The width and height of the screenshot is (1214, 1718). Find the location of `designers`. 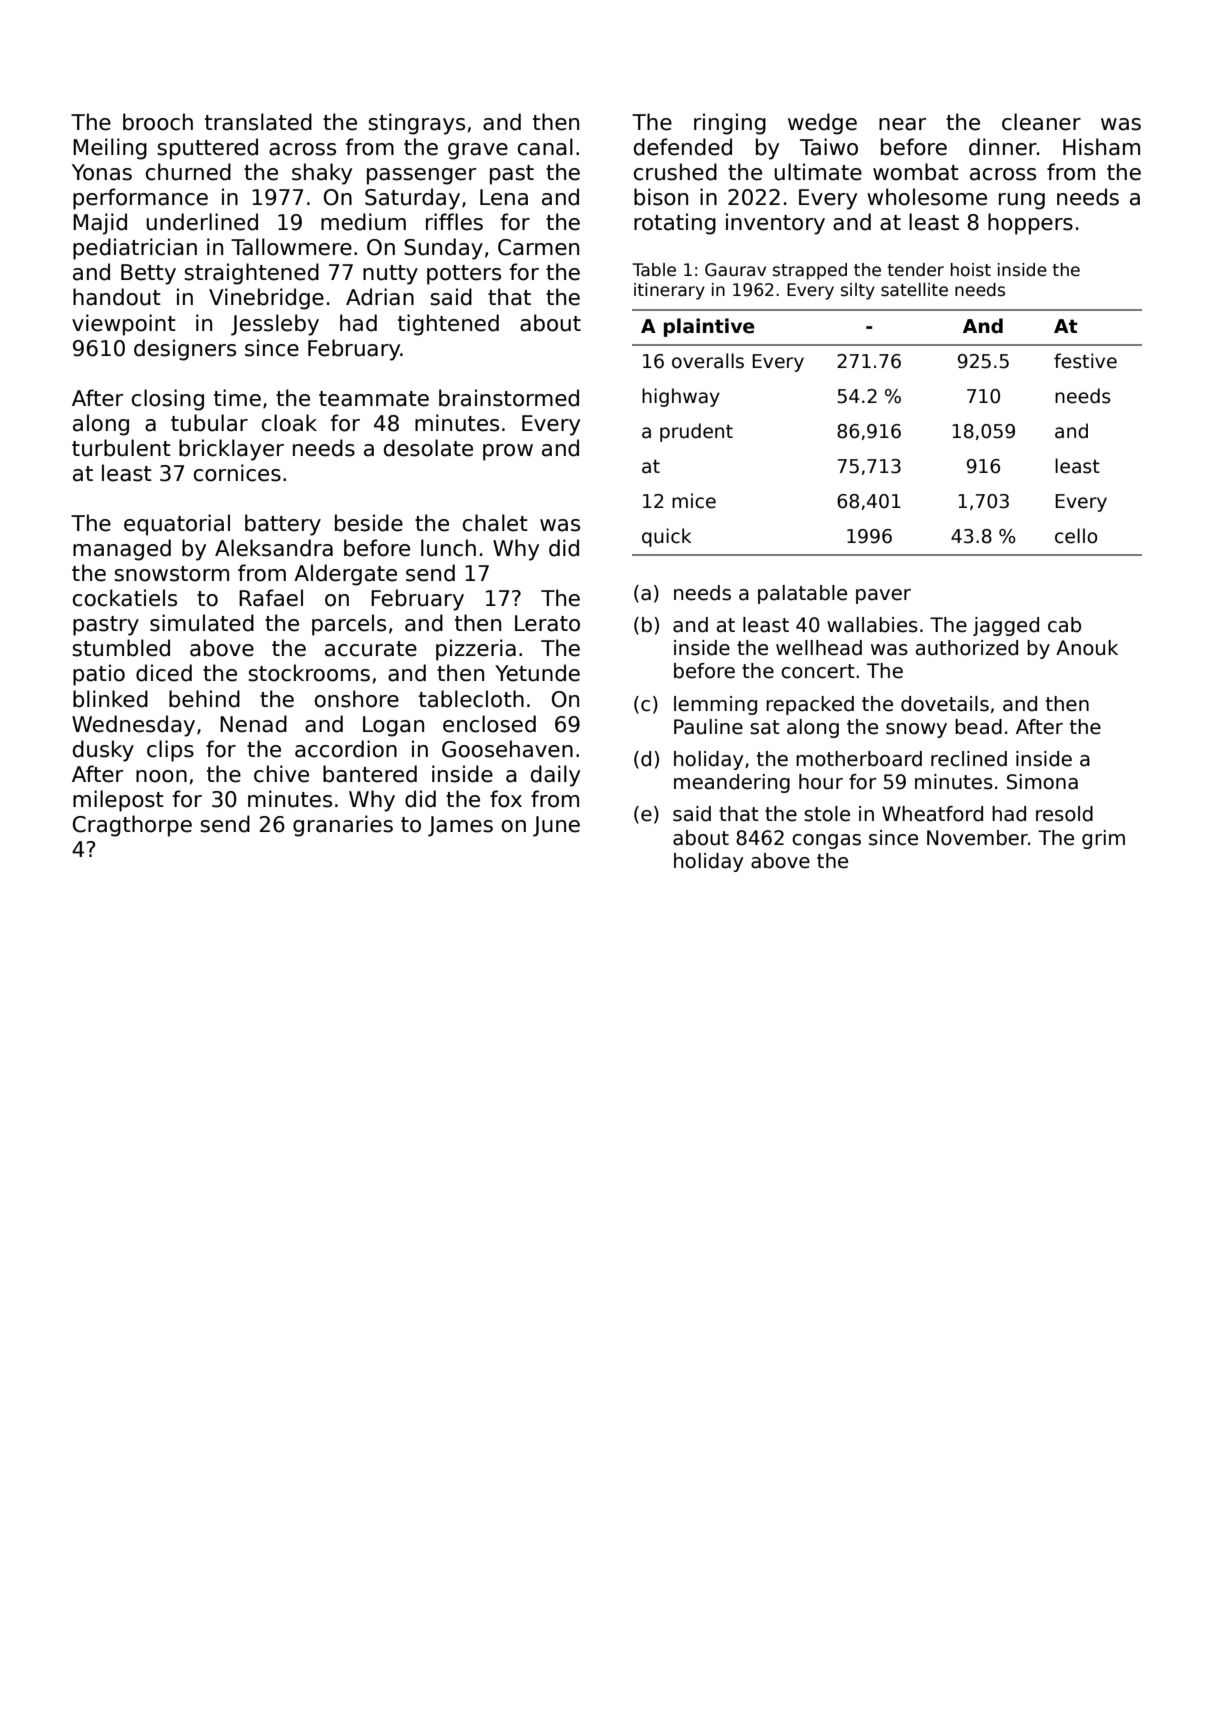

designers is located at coordinates (185, 350).
